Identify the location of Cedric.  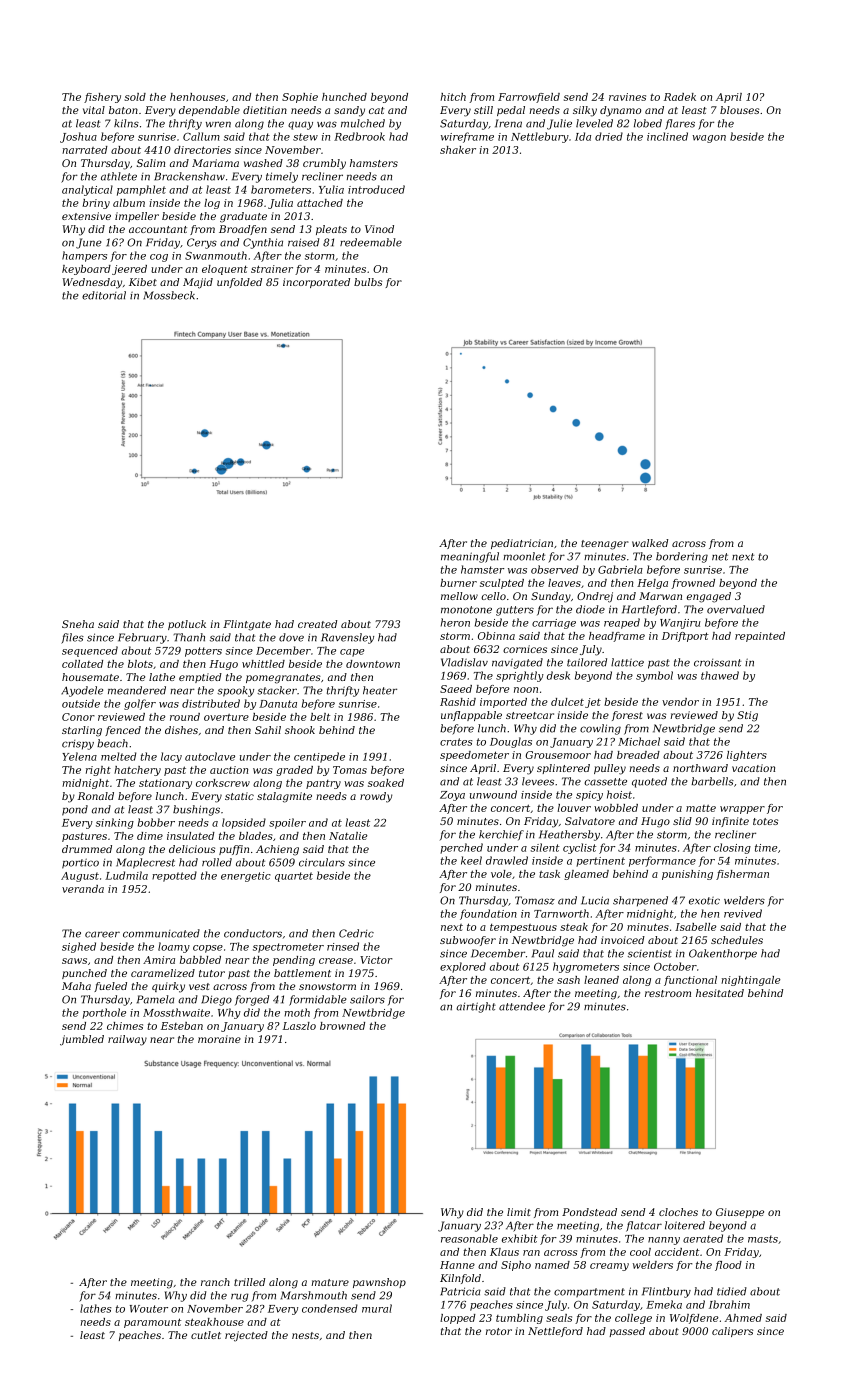
(356, 933).
